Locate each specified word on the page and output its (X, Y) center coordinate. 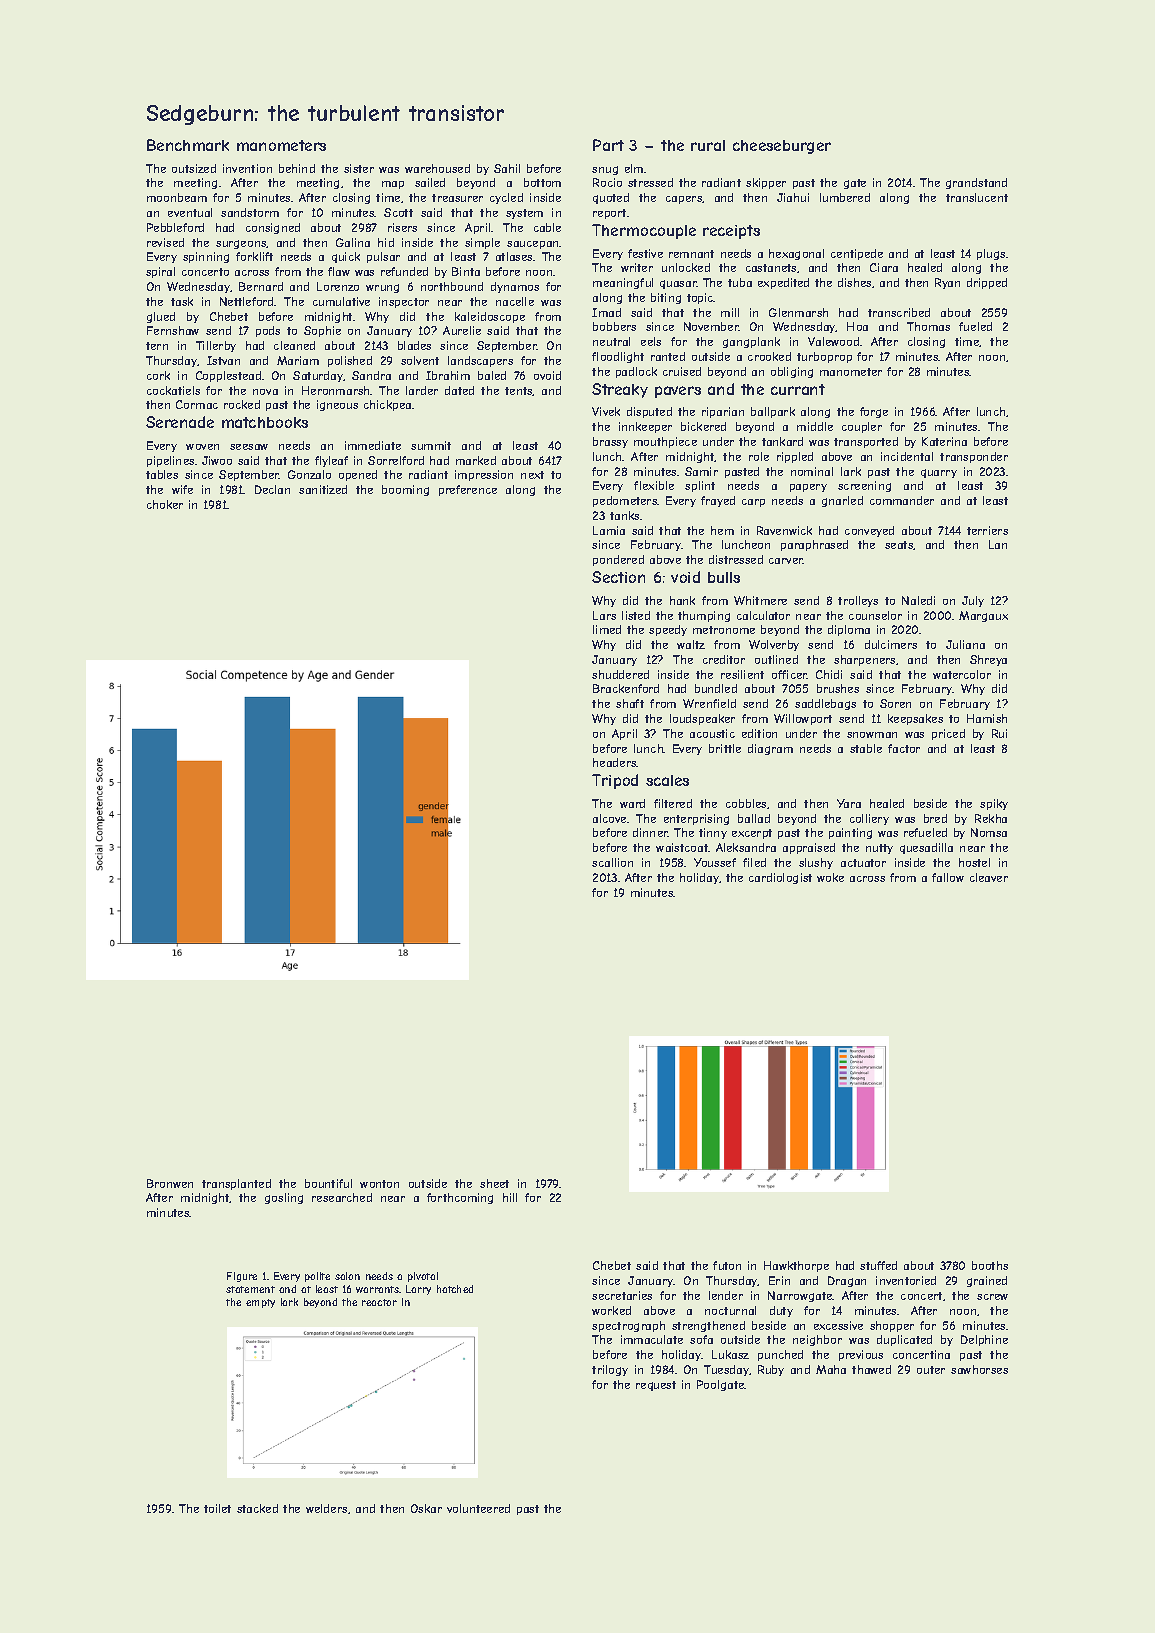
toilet (217, 1508)
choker (165, 504)
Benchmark (188, 145)
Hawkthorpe (796, 1266)
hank (682, 600)
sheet (494, 1183)
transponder (974, 457)
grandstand (976, 183)
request (656, 1386)
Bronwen (170, 1183)
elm (634, 168)
